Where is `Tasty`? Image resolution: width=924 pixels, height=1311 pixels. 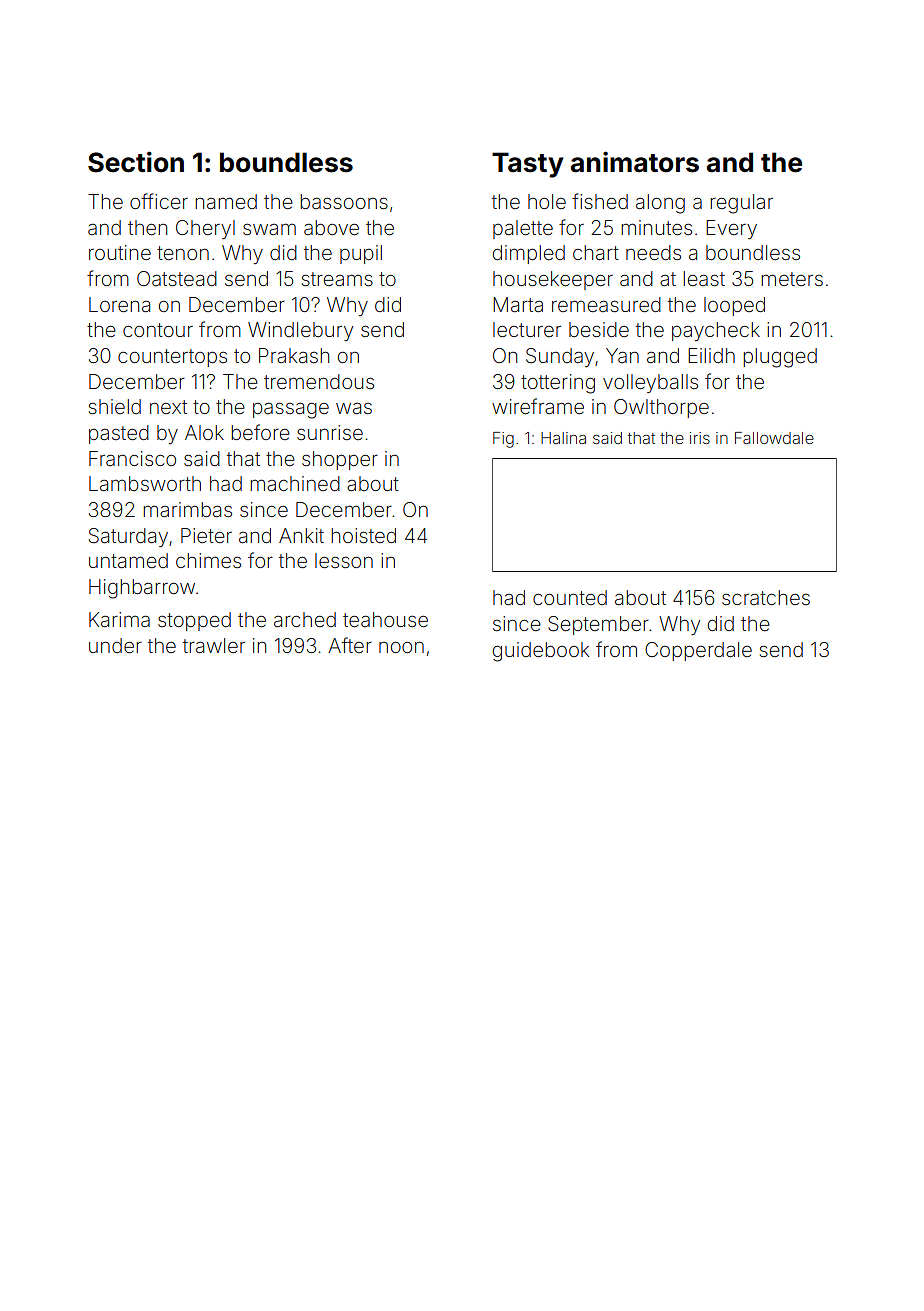 Tasty is located at coordinates (528, 165).
